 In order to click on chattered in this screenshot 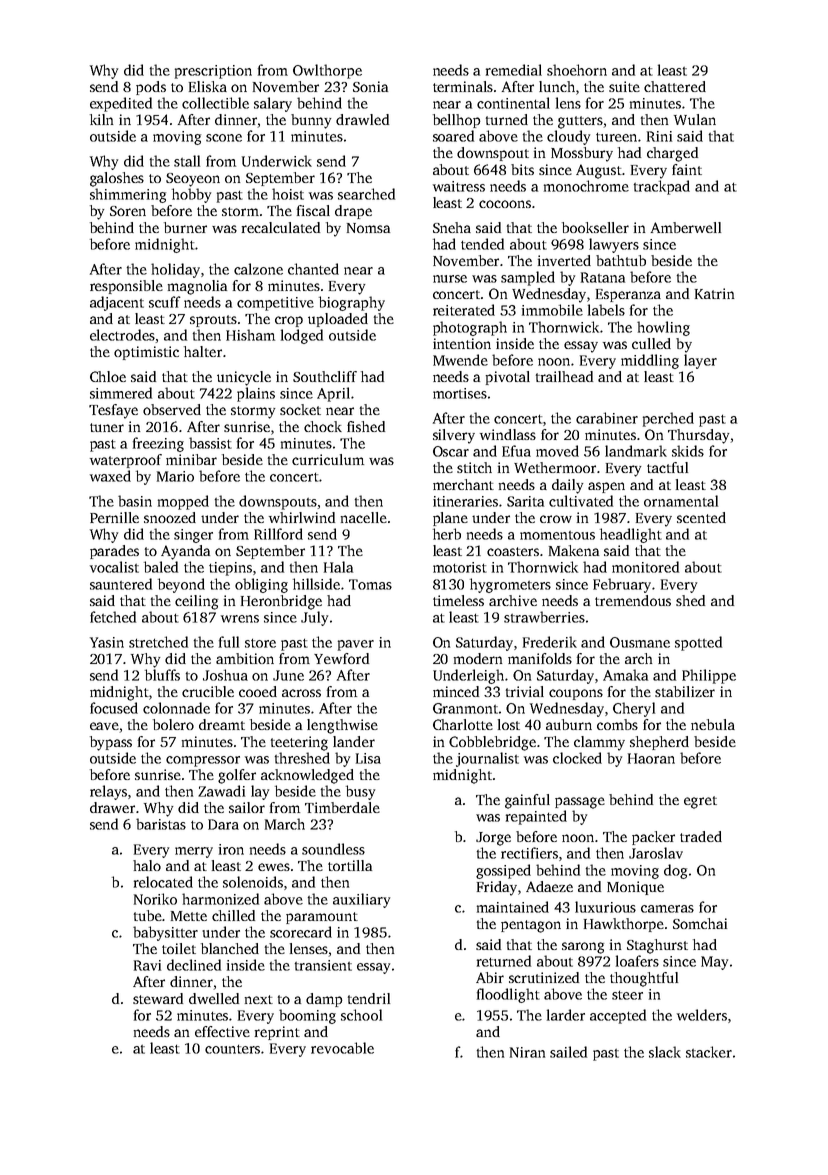, I will do `click(675, 86)`.
